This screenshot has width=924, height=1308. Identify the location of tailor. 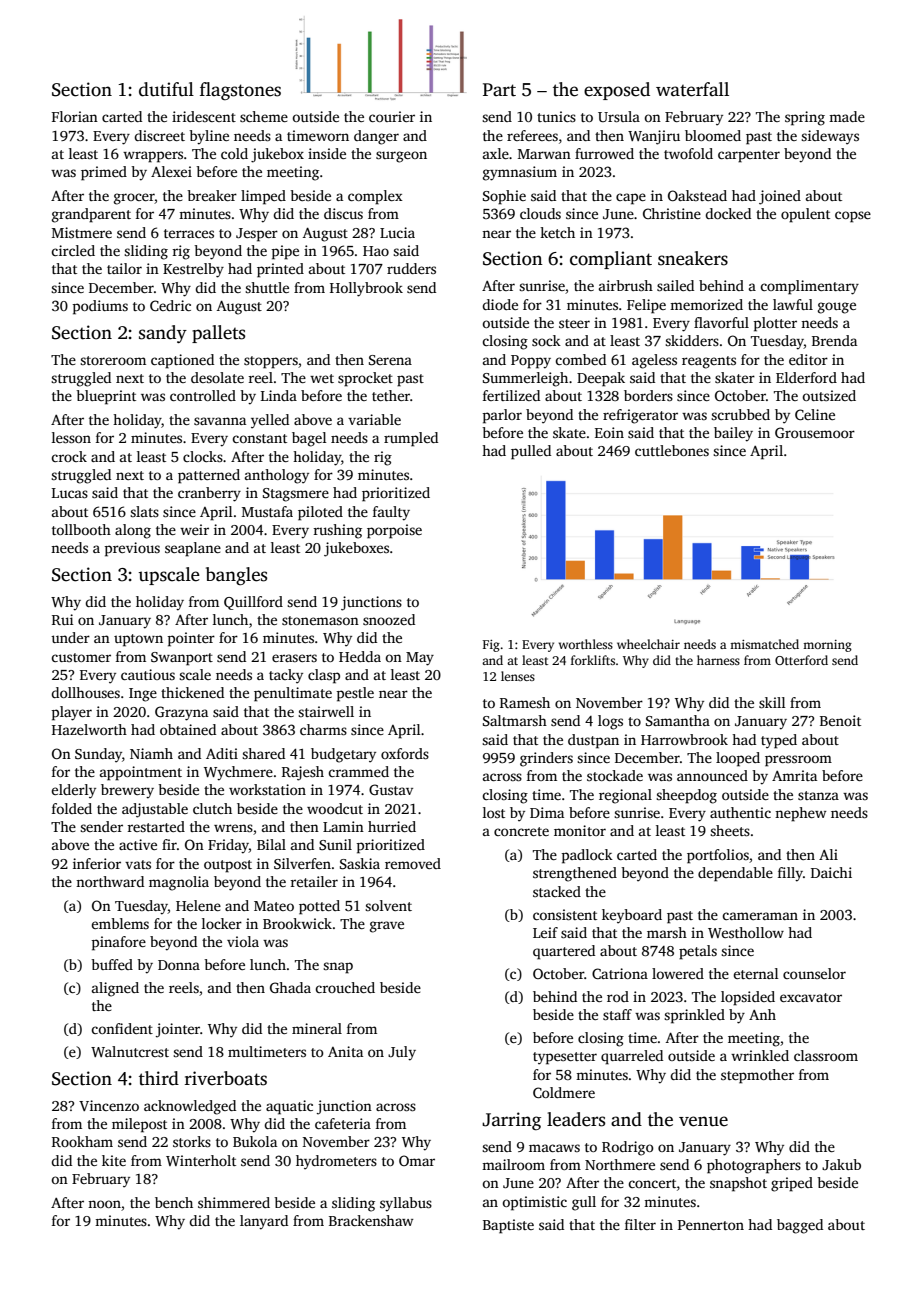
(124, 268).
